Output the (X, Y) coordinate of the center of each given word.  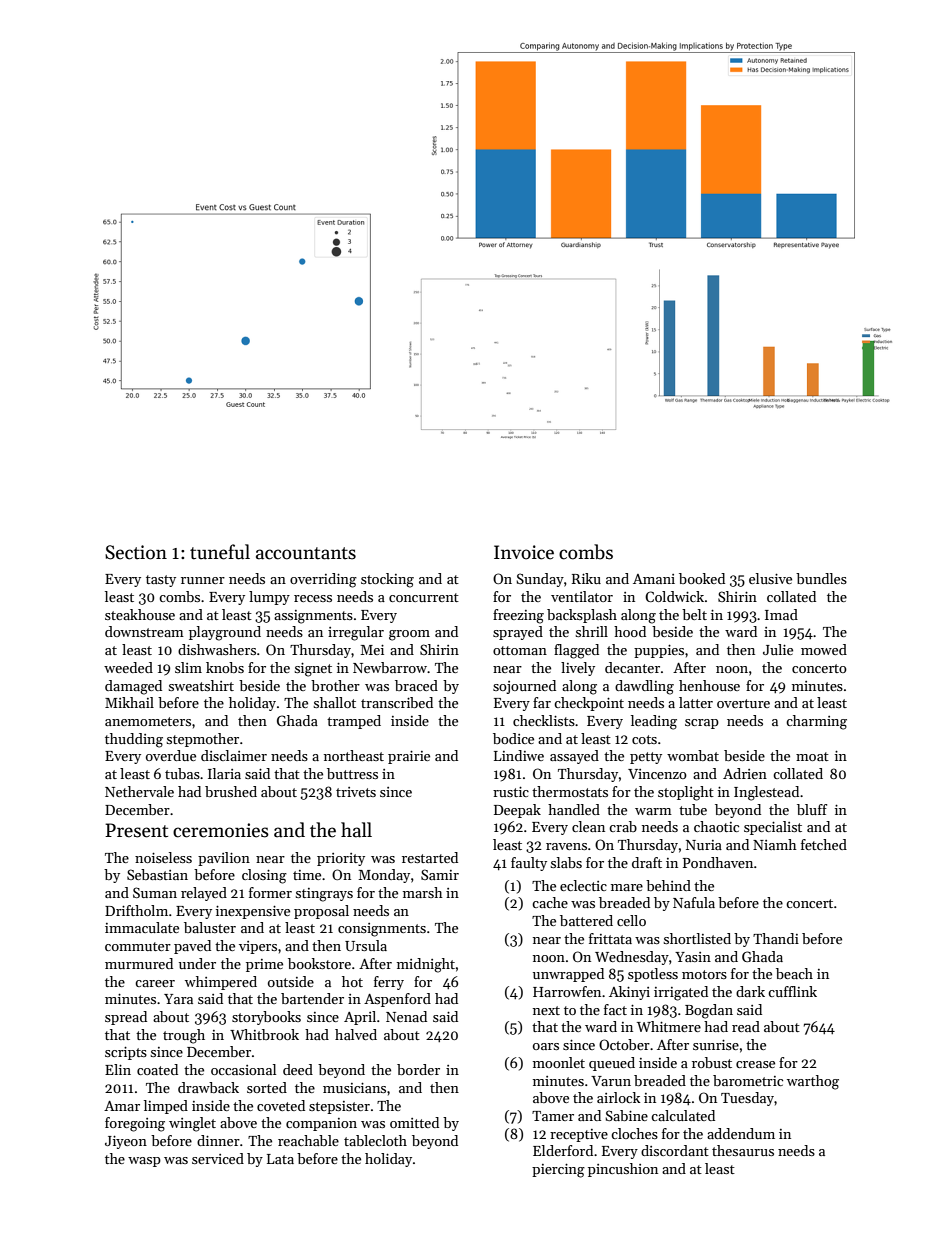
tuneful (220, 552)
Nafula (694, 902)
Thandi (776, 938)
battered (586, 920)
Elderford (563, 1150)
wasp (144, 1162)
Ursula (366, 945)
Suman (155, 892)
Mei (372, 650)
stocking (387, 580)
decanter (632, 667)
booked (702, 578)
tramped (354, 722)
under (197, 963)
